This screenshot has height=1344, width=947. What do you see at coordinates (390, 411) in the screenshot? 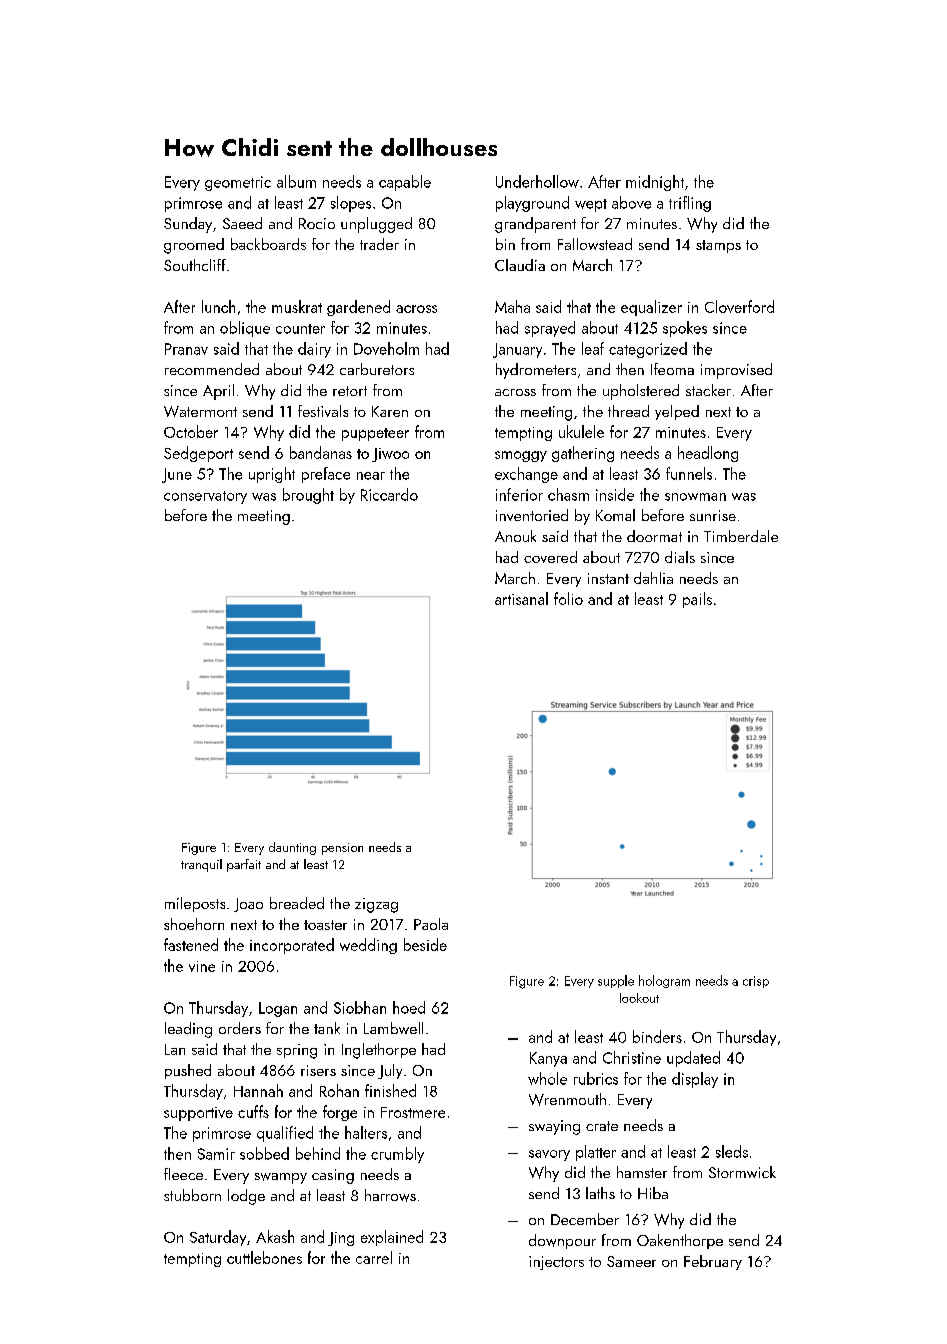
I see `Karen` at bounding box center [390, 411].
